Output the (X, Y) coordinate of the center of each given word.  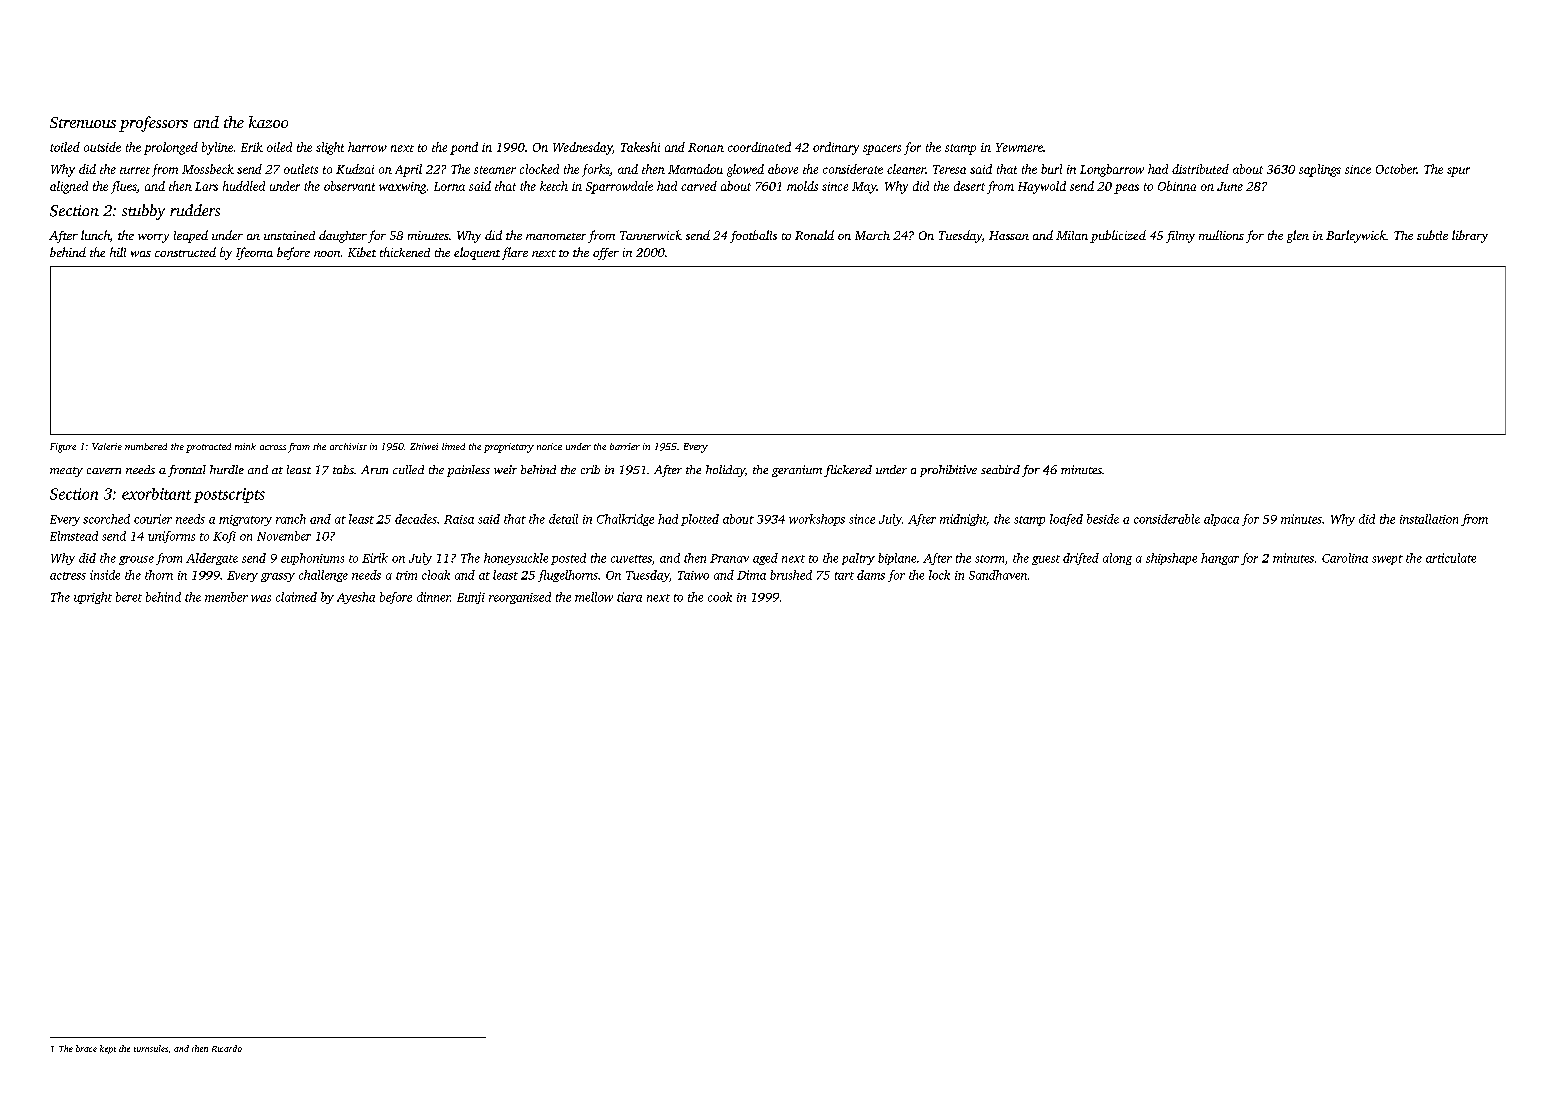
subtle (1432, 235)
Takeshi (640, 147)
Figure (63, 448)
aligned (69, 187)
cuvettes (631, 559)
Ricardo (227, 1048)
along (1117, 559)
